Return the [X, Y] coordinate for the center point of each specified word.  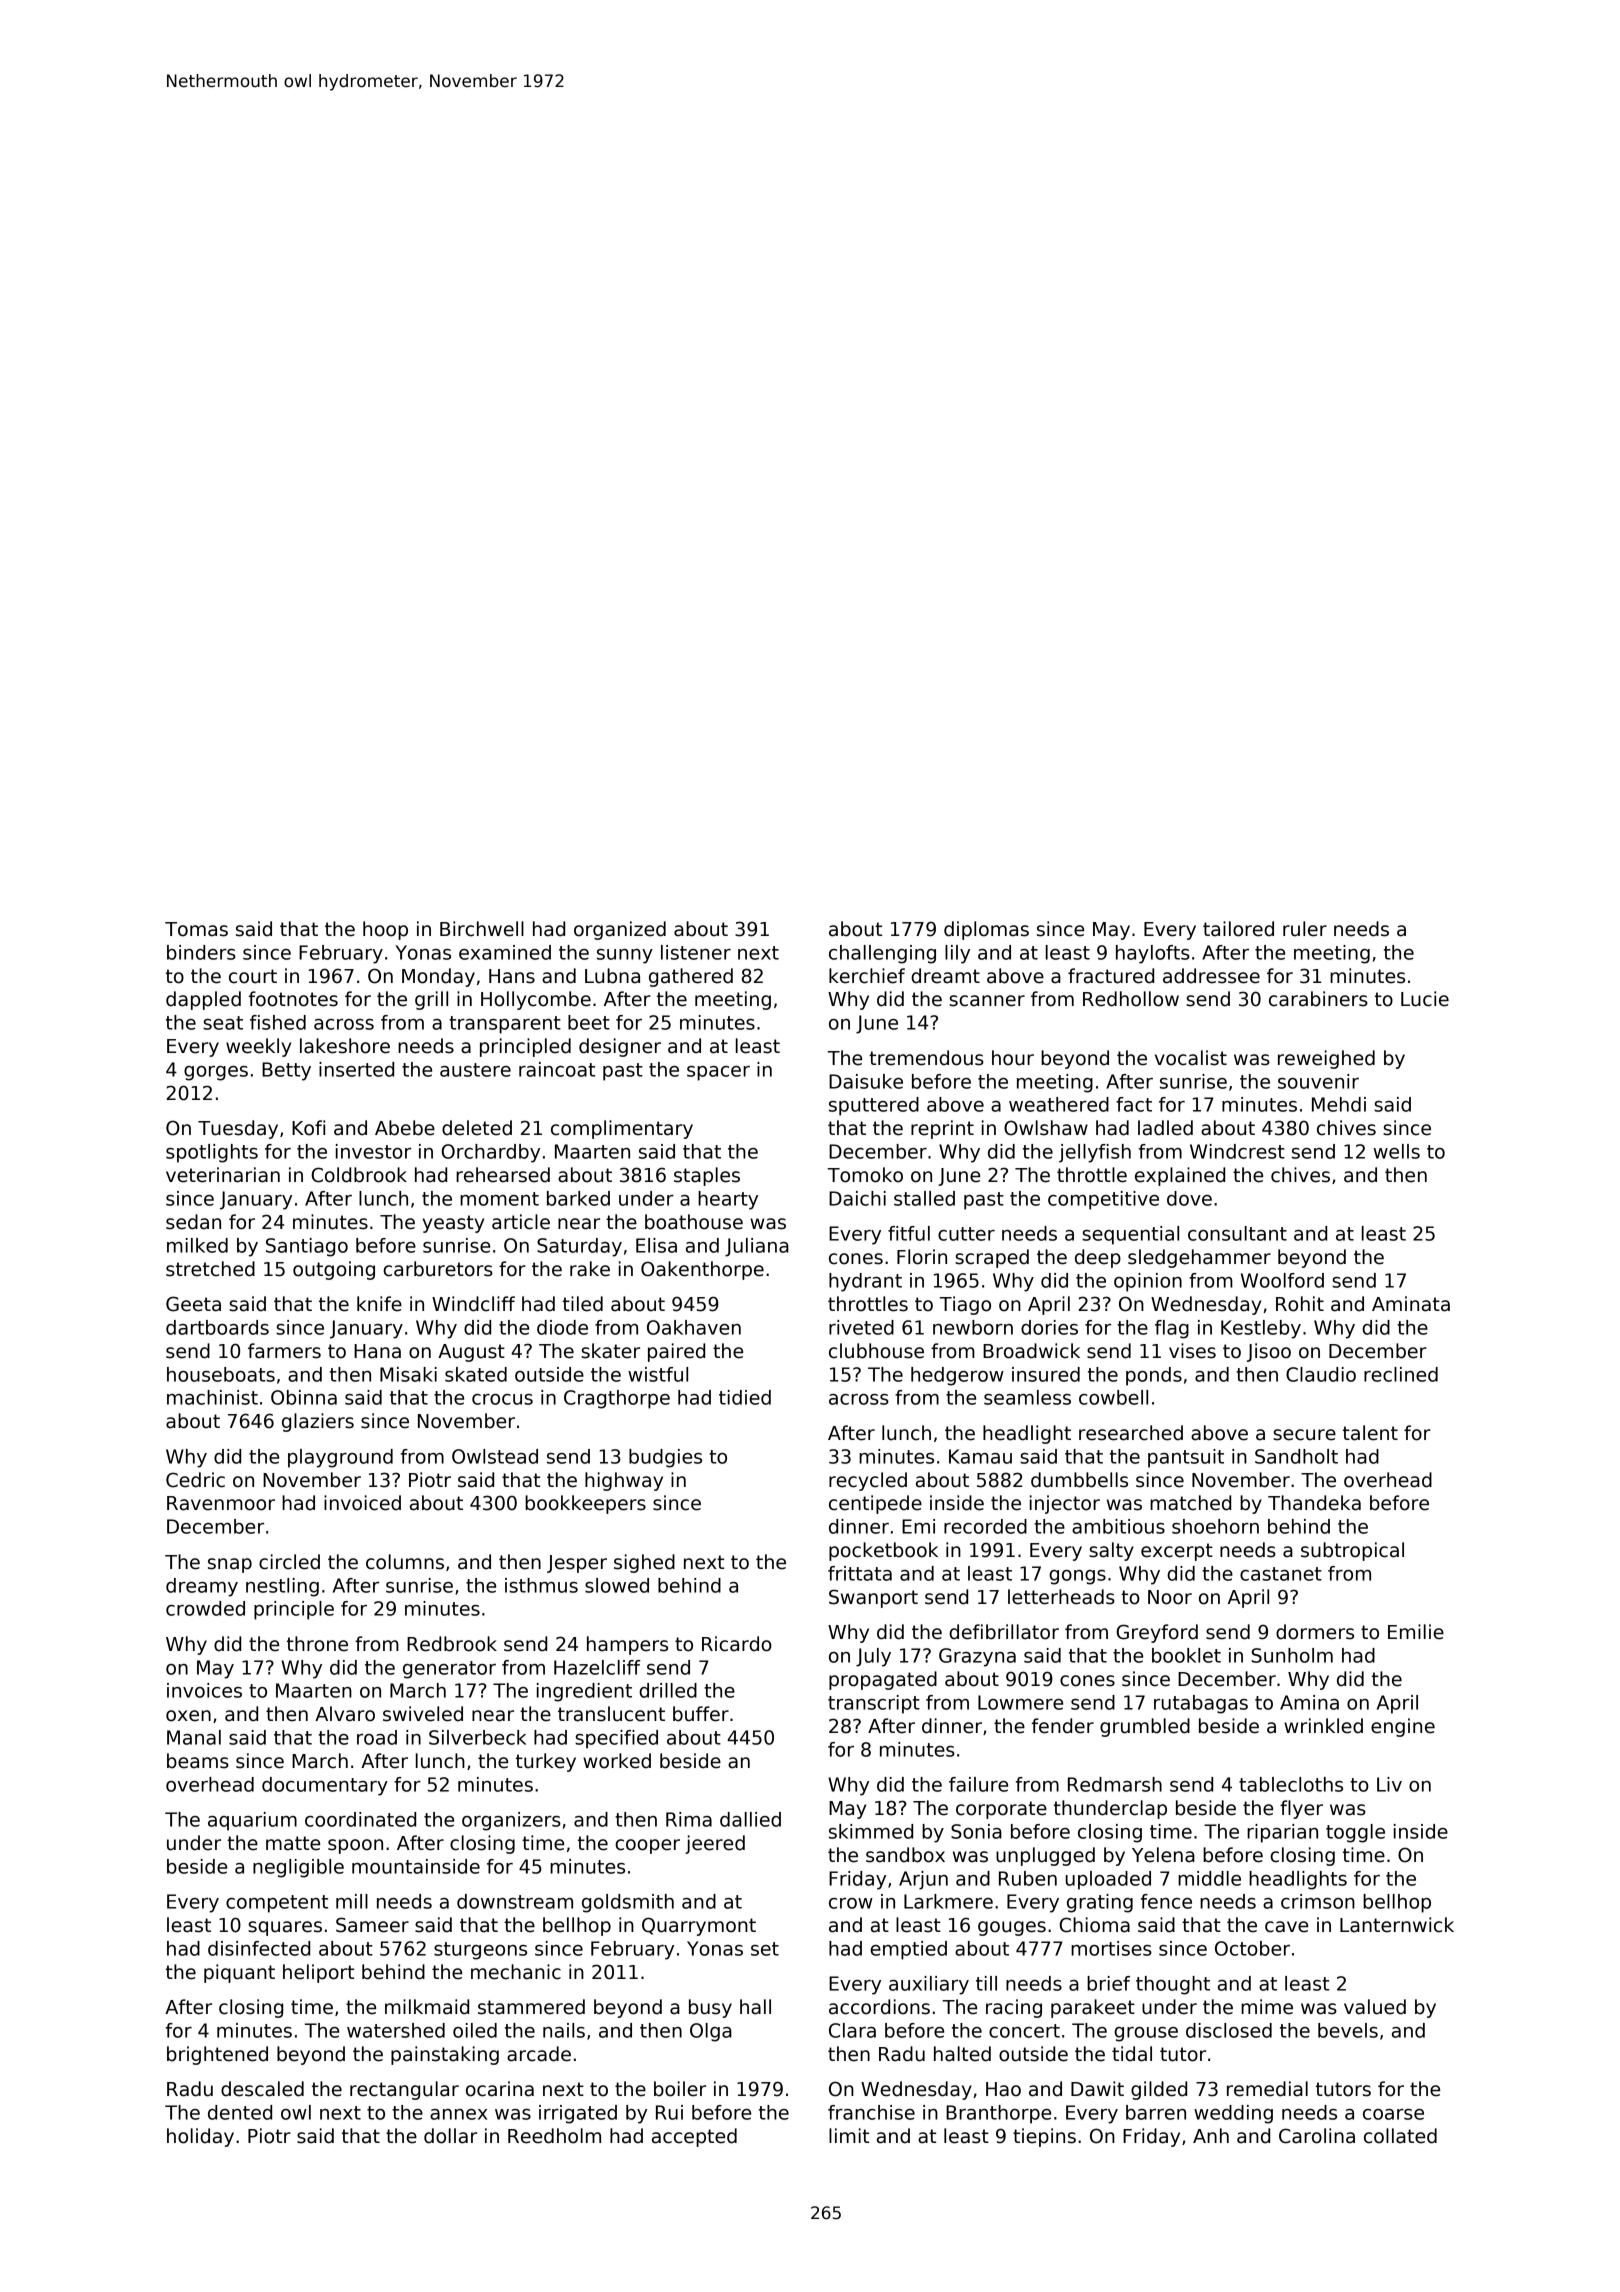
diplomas [986, 930]
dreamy [202, 1587]
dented [240, 2112]
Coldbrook [359, 1175]
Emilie [1416, 1632]
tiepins [1044, 2137]
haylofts [1153, 954]
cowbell [1113, 1397]
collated [1400, 2136]
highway [624, 1481]
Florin [922, 1257]
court [253, 976]
